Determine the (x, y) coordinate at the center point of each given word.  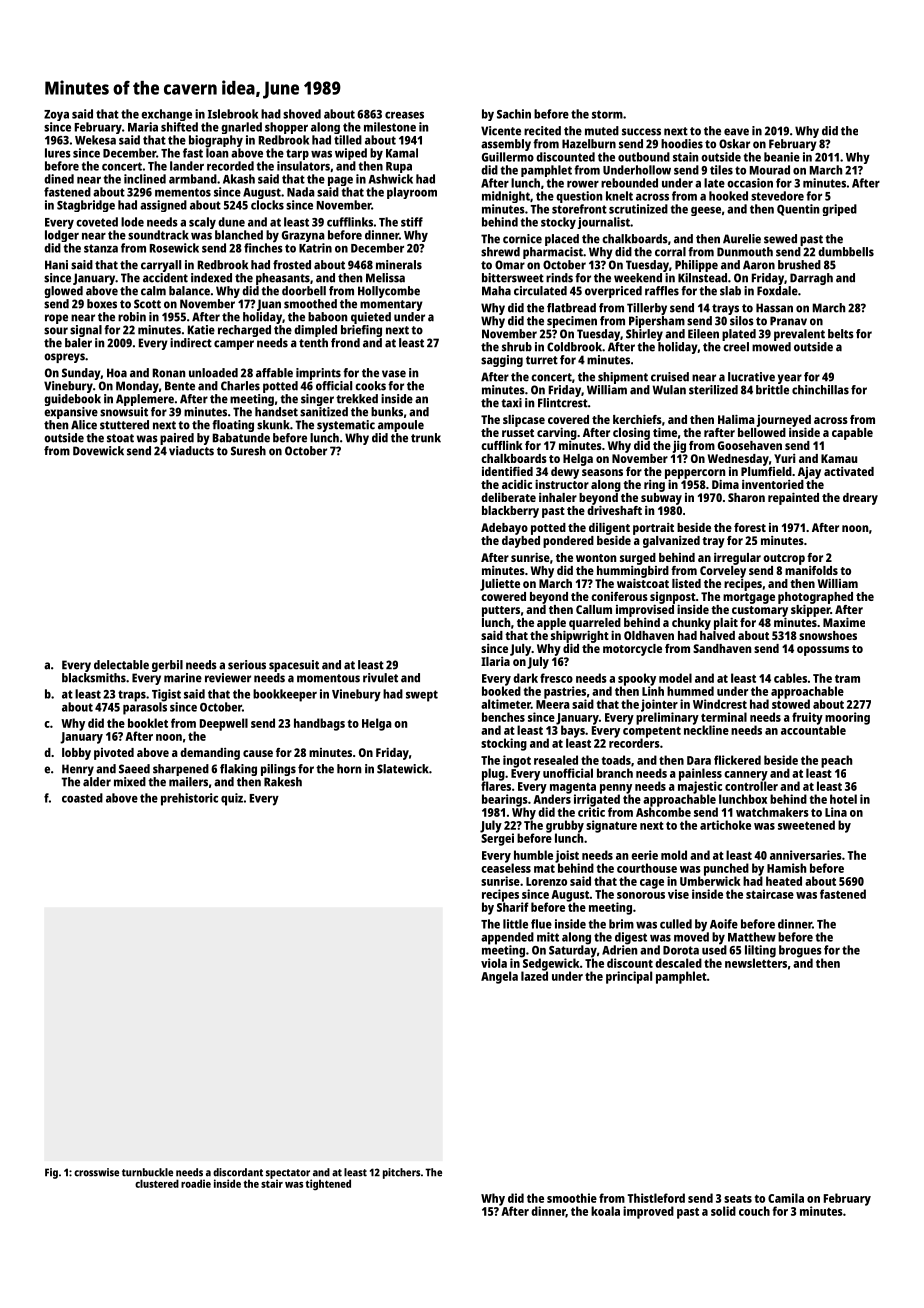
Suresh (248, 451)
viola (494, 963)
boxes (102, 304)
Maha (496, 291)
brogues (800, 951)
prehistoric (189, 799)
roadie (196, 1183)
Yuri (784, 458)
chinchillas (820, 390)
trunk (426, 438)
